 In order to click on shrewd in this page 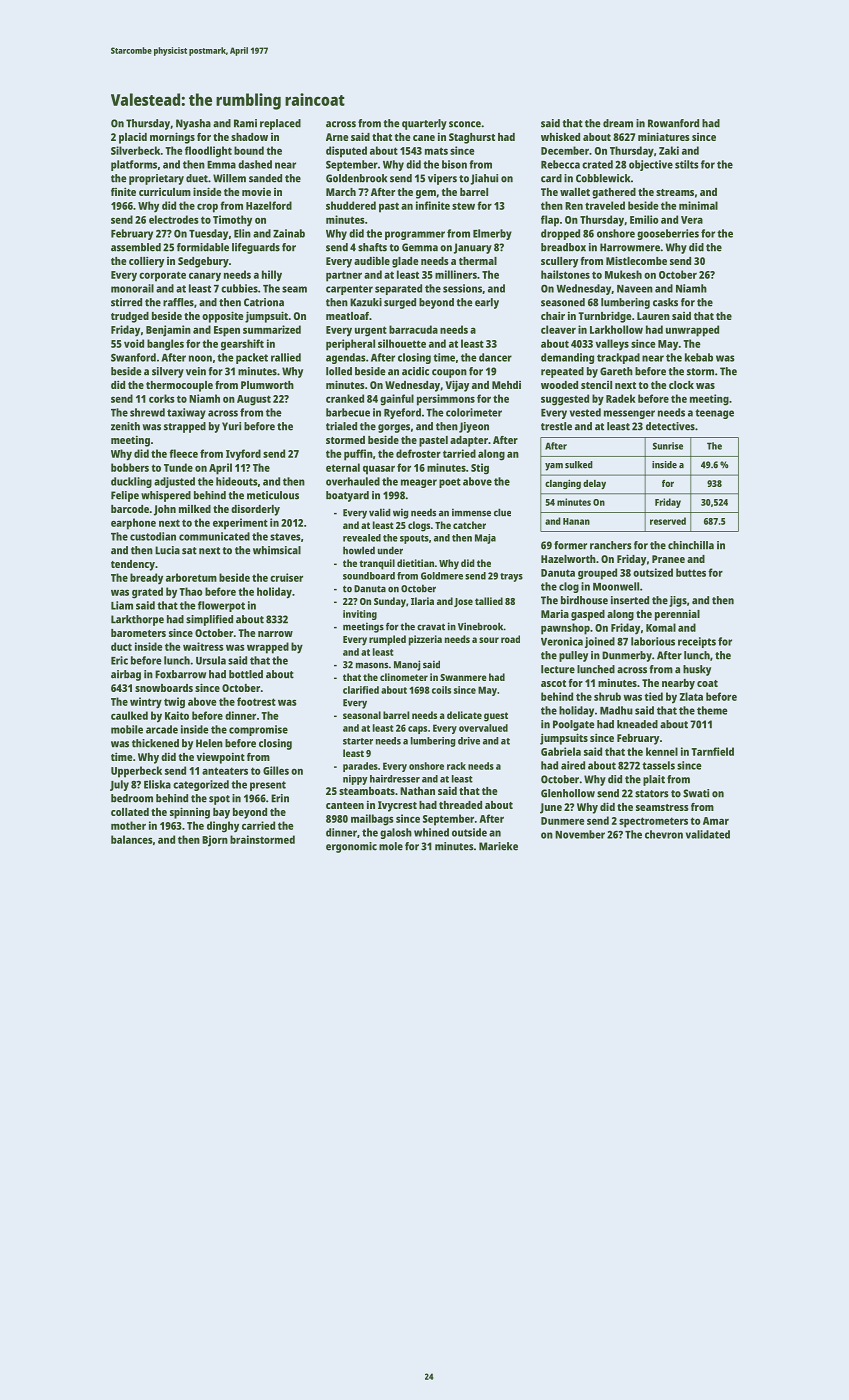, I will do `click(147, 412)`.
